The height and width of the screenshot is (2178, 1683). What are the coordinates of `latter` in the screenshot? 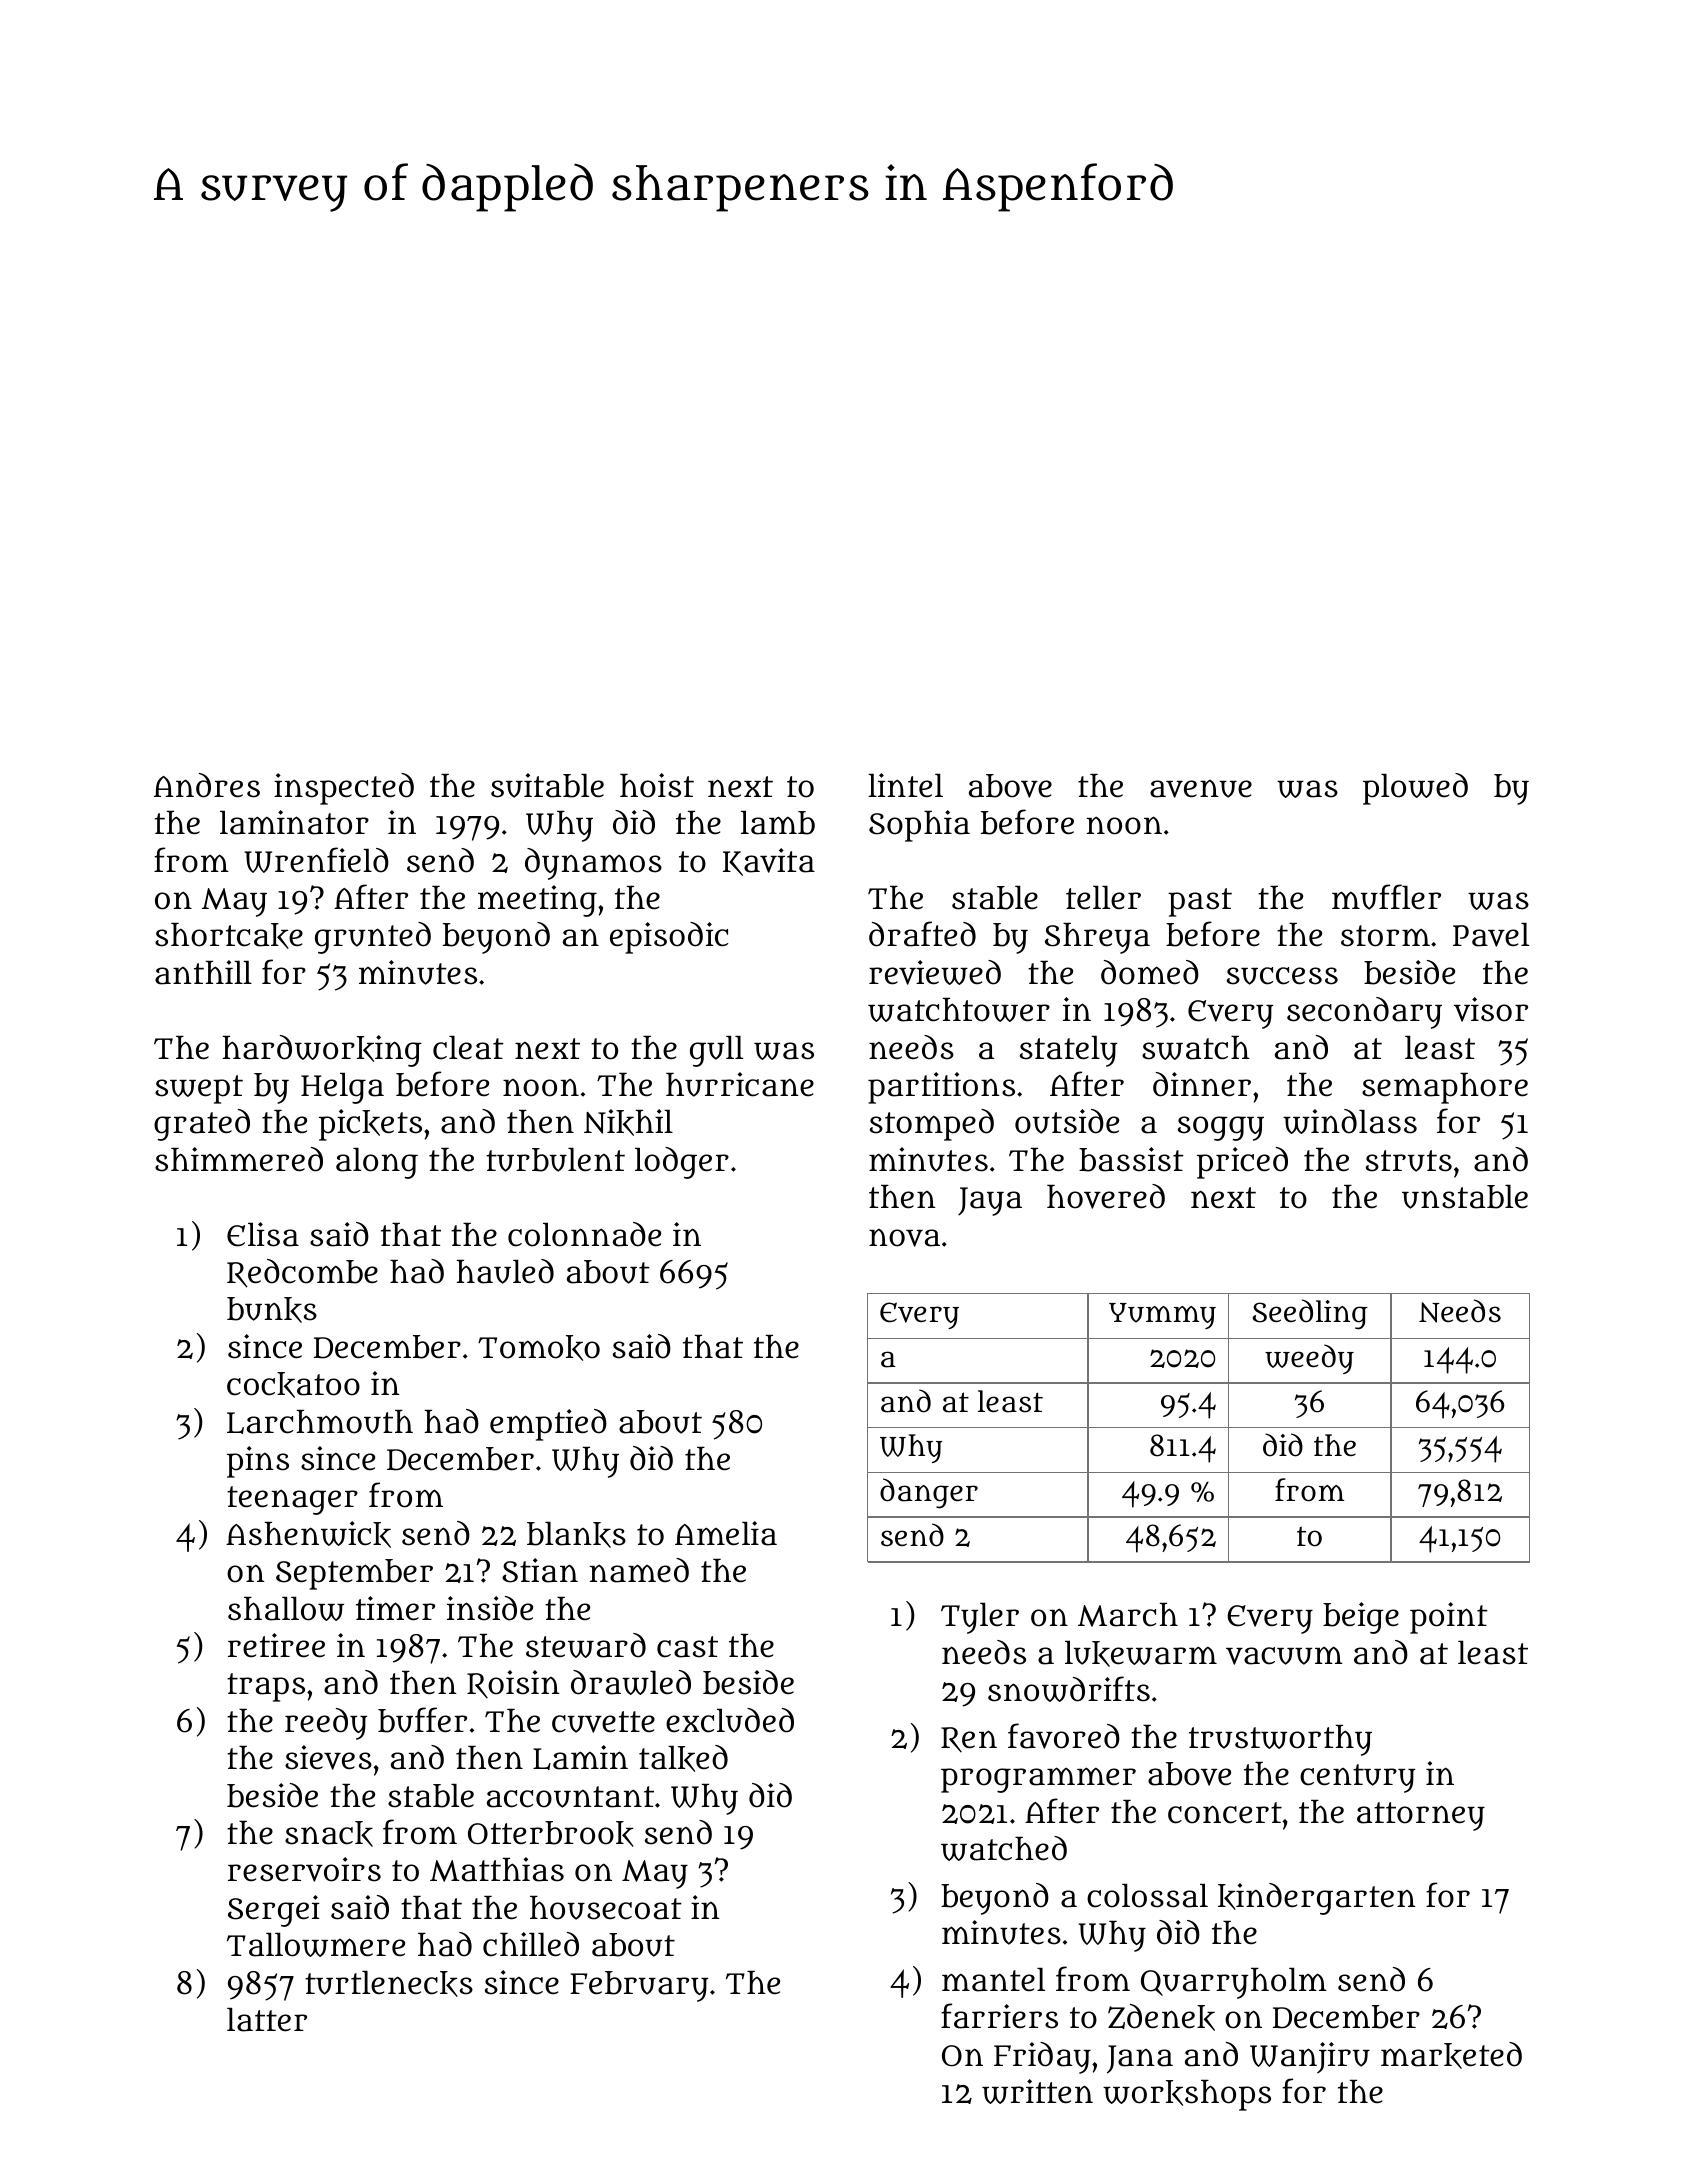 It's located at (267, 2020).
